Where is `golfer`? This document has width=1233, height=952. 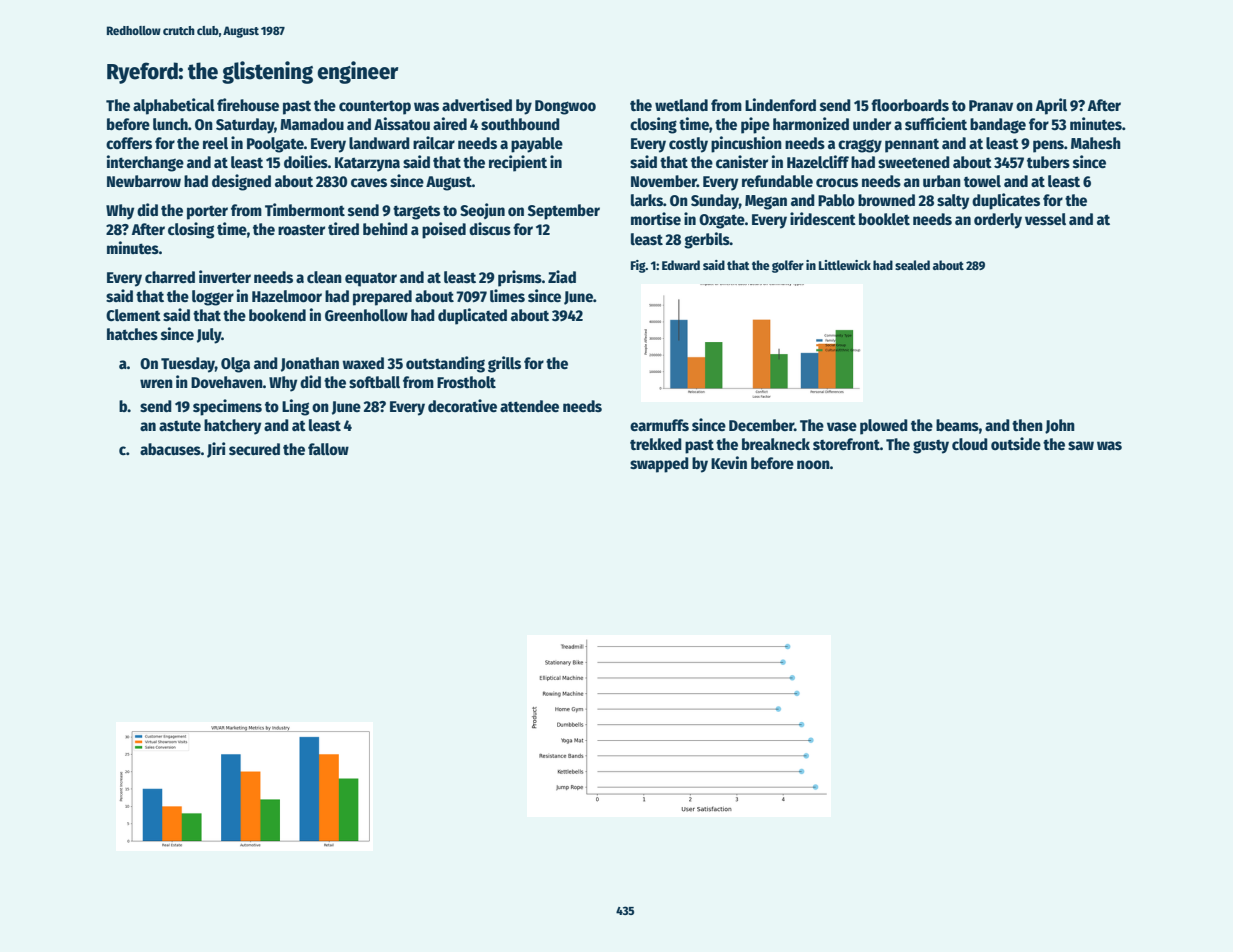
golfer is located at coordinates (788, 266).
